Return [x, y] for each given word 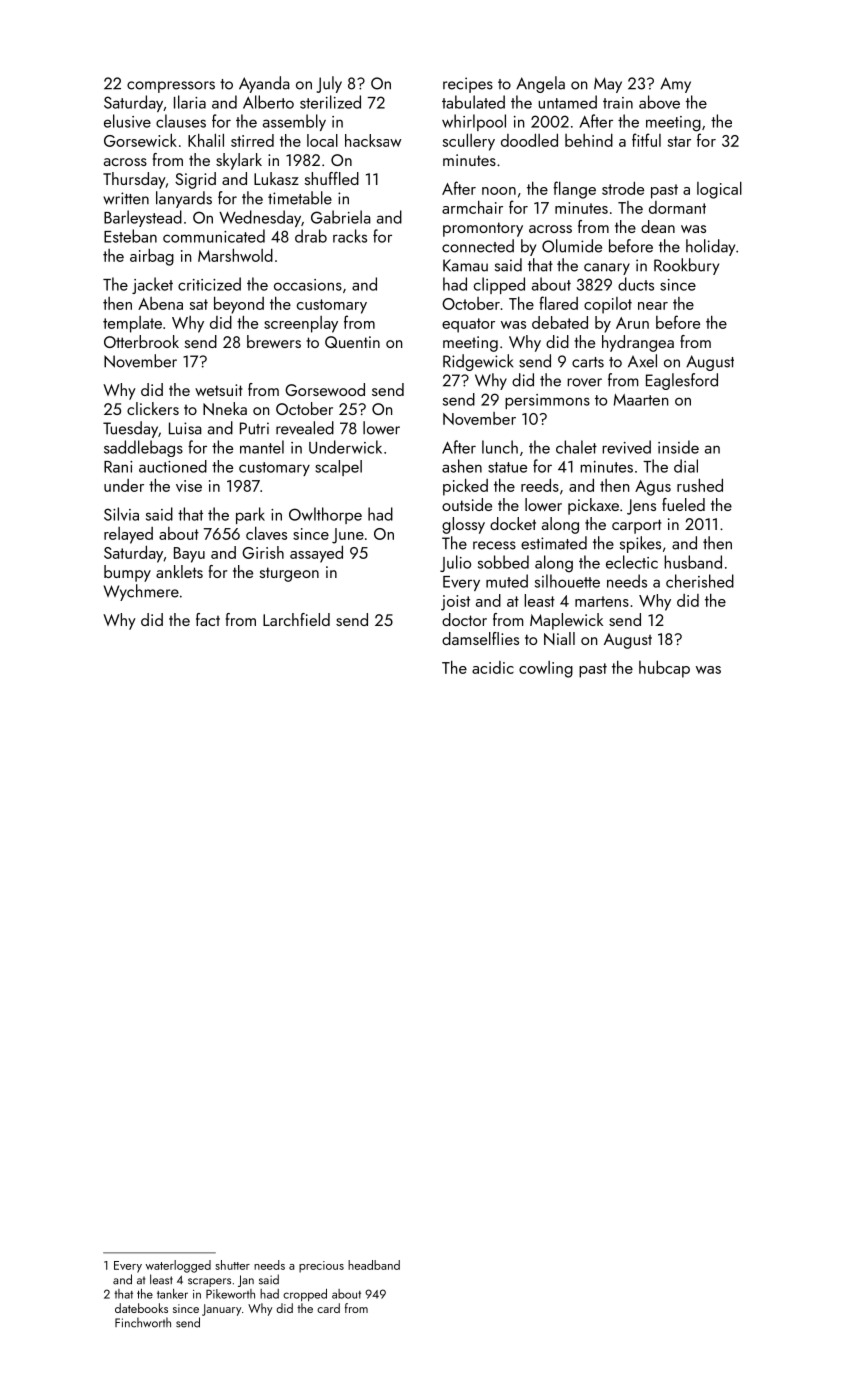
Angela [540, 84]
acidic [493, 667]
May [608, 85]
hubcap [664, 669]
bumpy [127, 573]
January [222, 1310]
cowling [546, 669]
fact [208, 619]
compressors [171, 87]
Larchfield [296, 619]
